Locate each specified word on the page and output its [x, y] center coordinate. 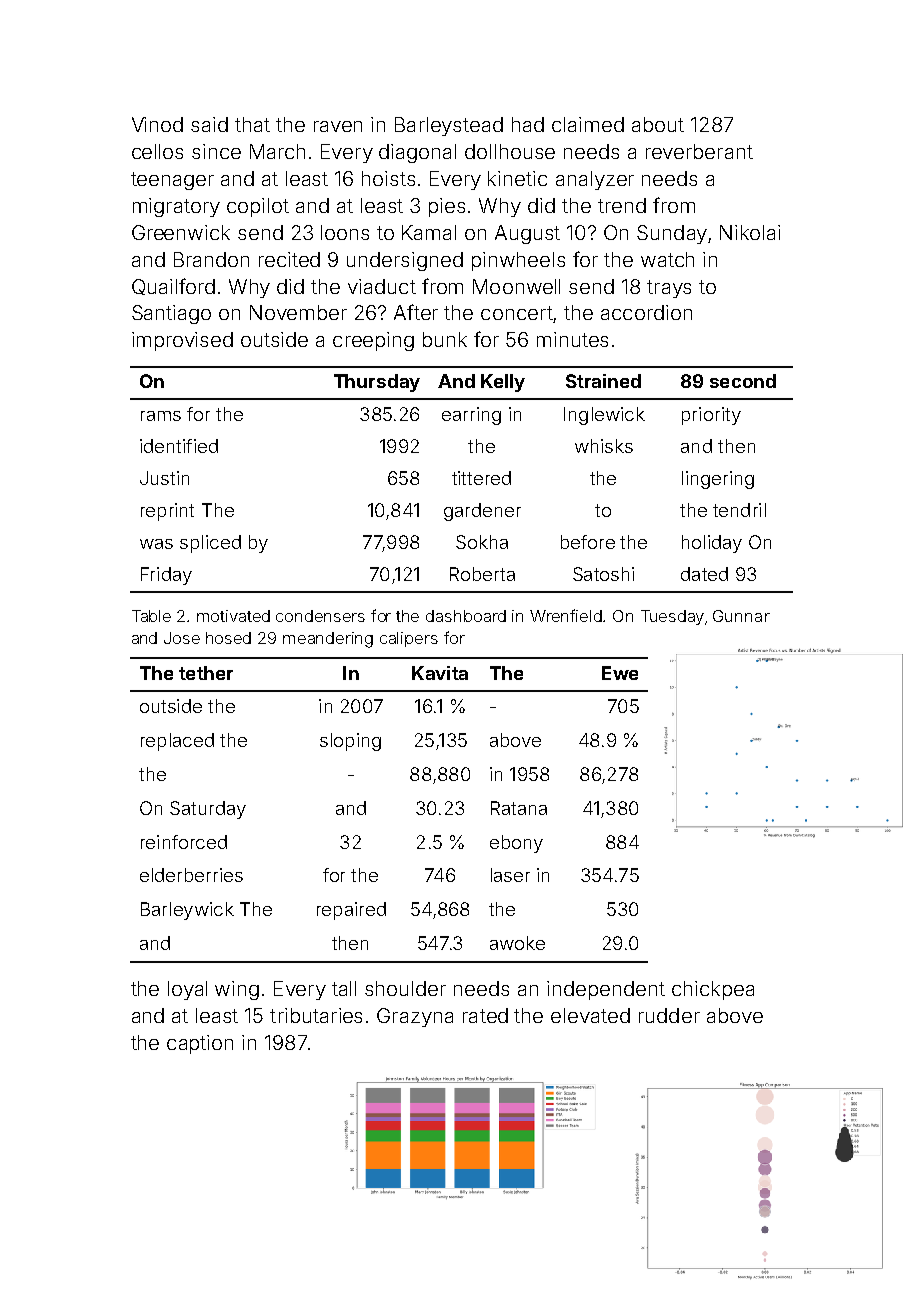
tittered [481, 478]
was [156, 544]
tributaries [316, 1015]
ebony [516, 844]
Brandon [211, 259]
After [416, 312]
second [743, 381]
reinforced [184, 842]
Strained [603, 381]
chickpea [713, 990]
